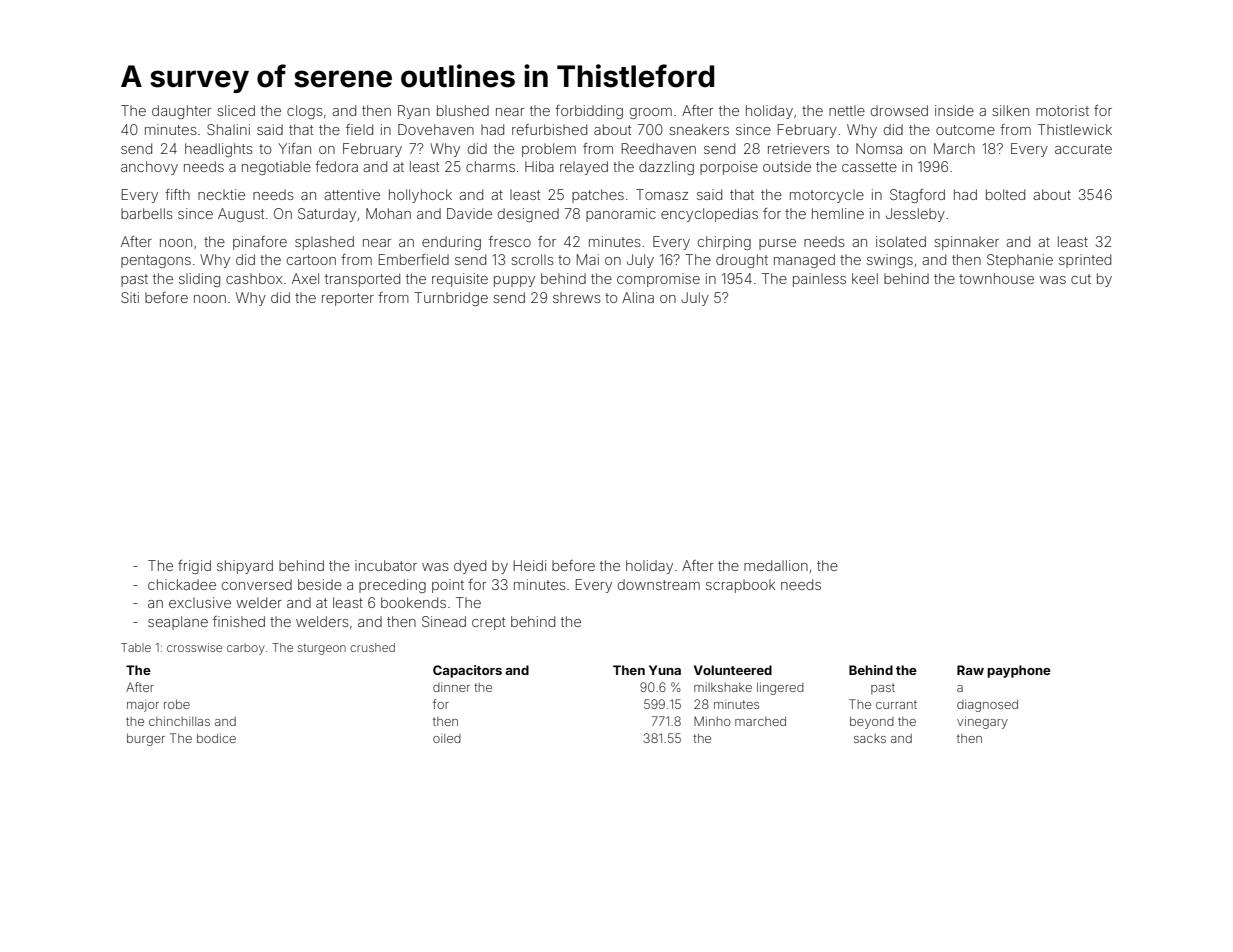  What do you see at coordinates (451, 687) in the page?
I see `dinner` at bounding box center [451, 687].
